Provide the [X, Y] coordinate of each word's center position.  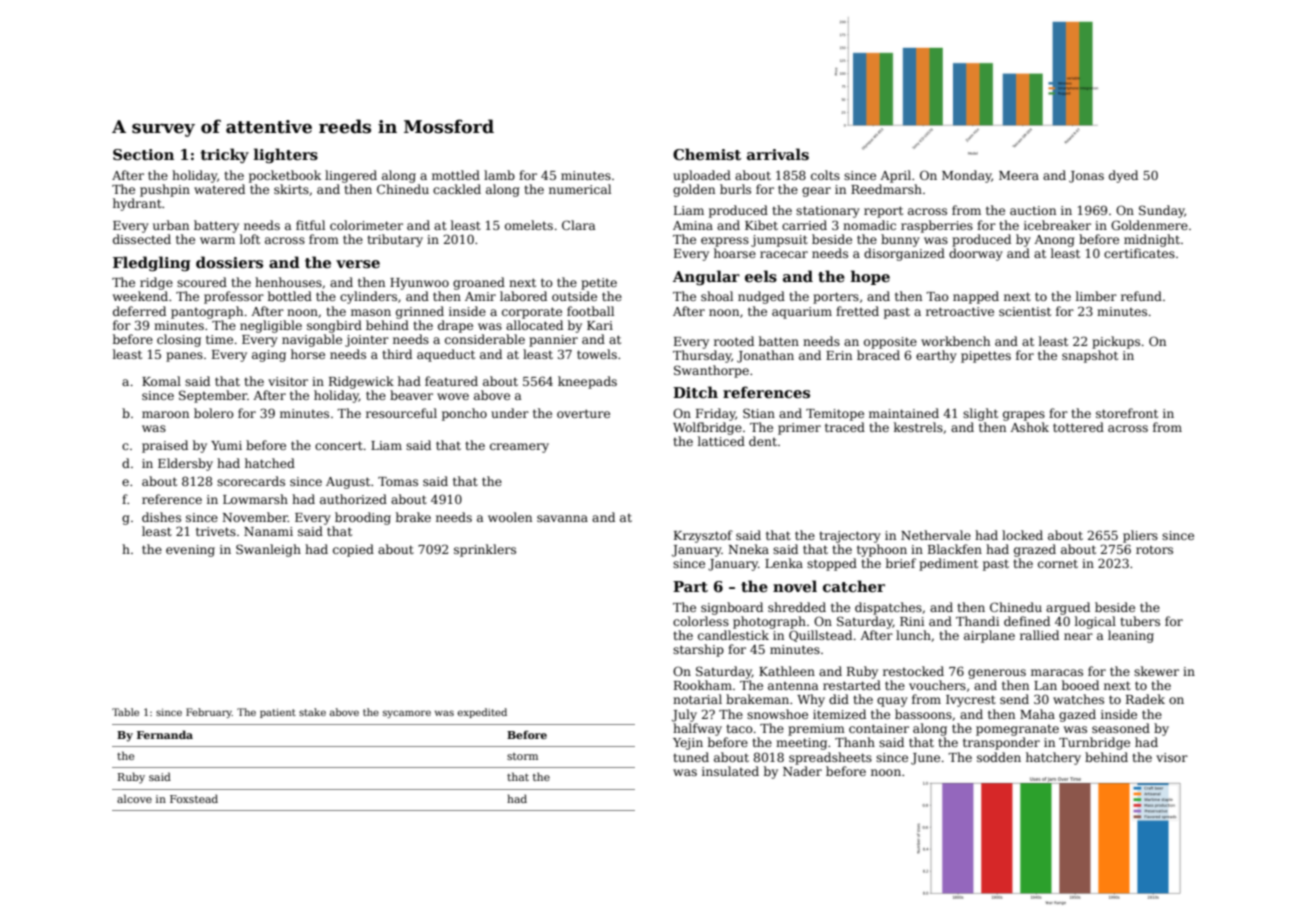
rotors [1154, 550]
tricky [225, 155]
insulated [730, 771]
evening [190, 551]
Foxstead [194, 798]
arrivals [778, 154]
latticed [721, 441]
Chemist [707, 154]
